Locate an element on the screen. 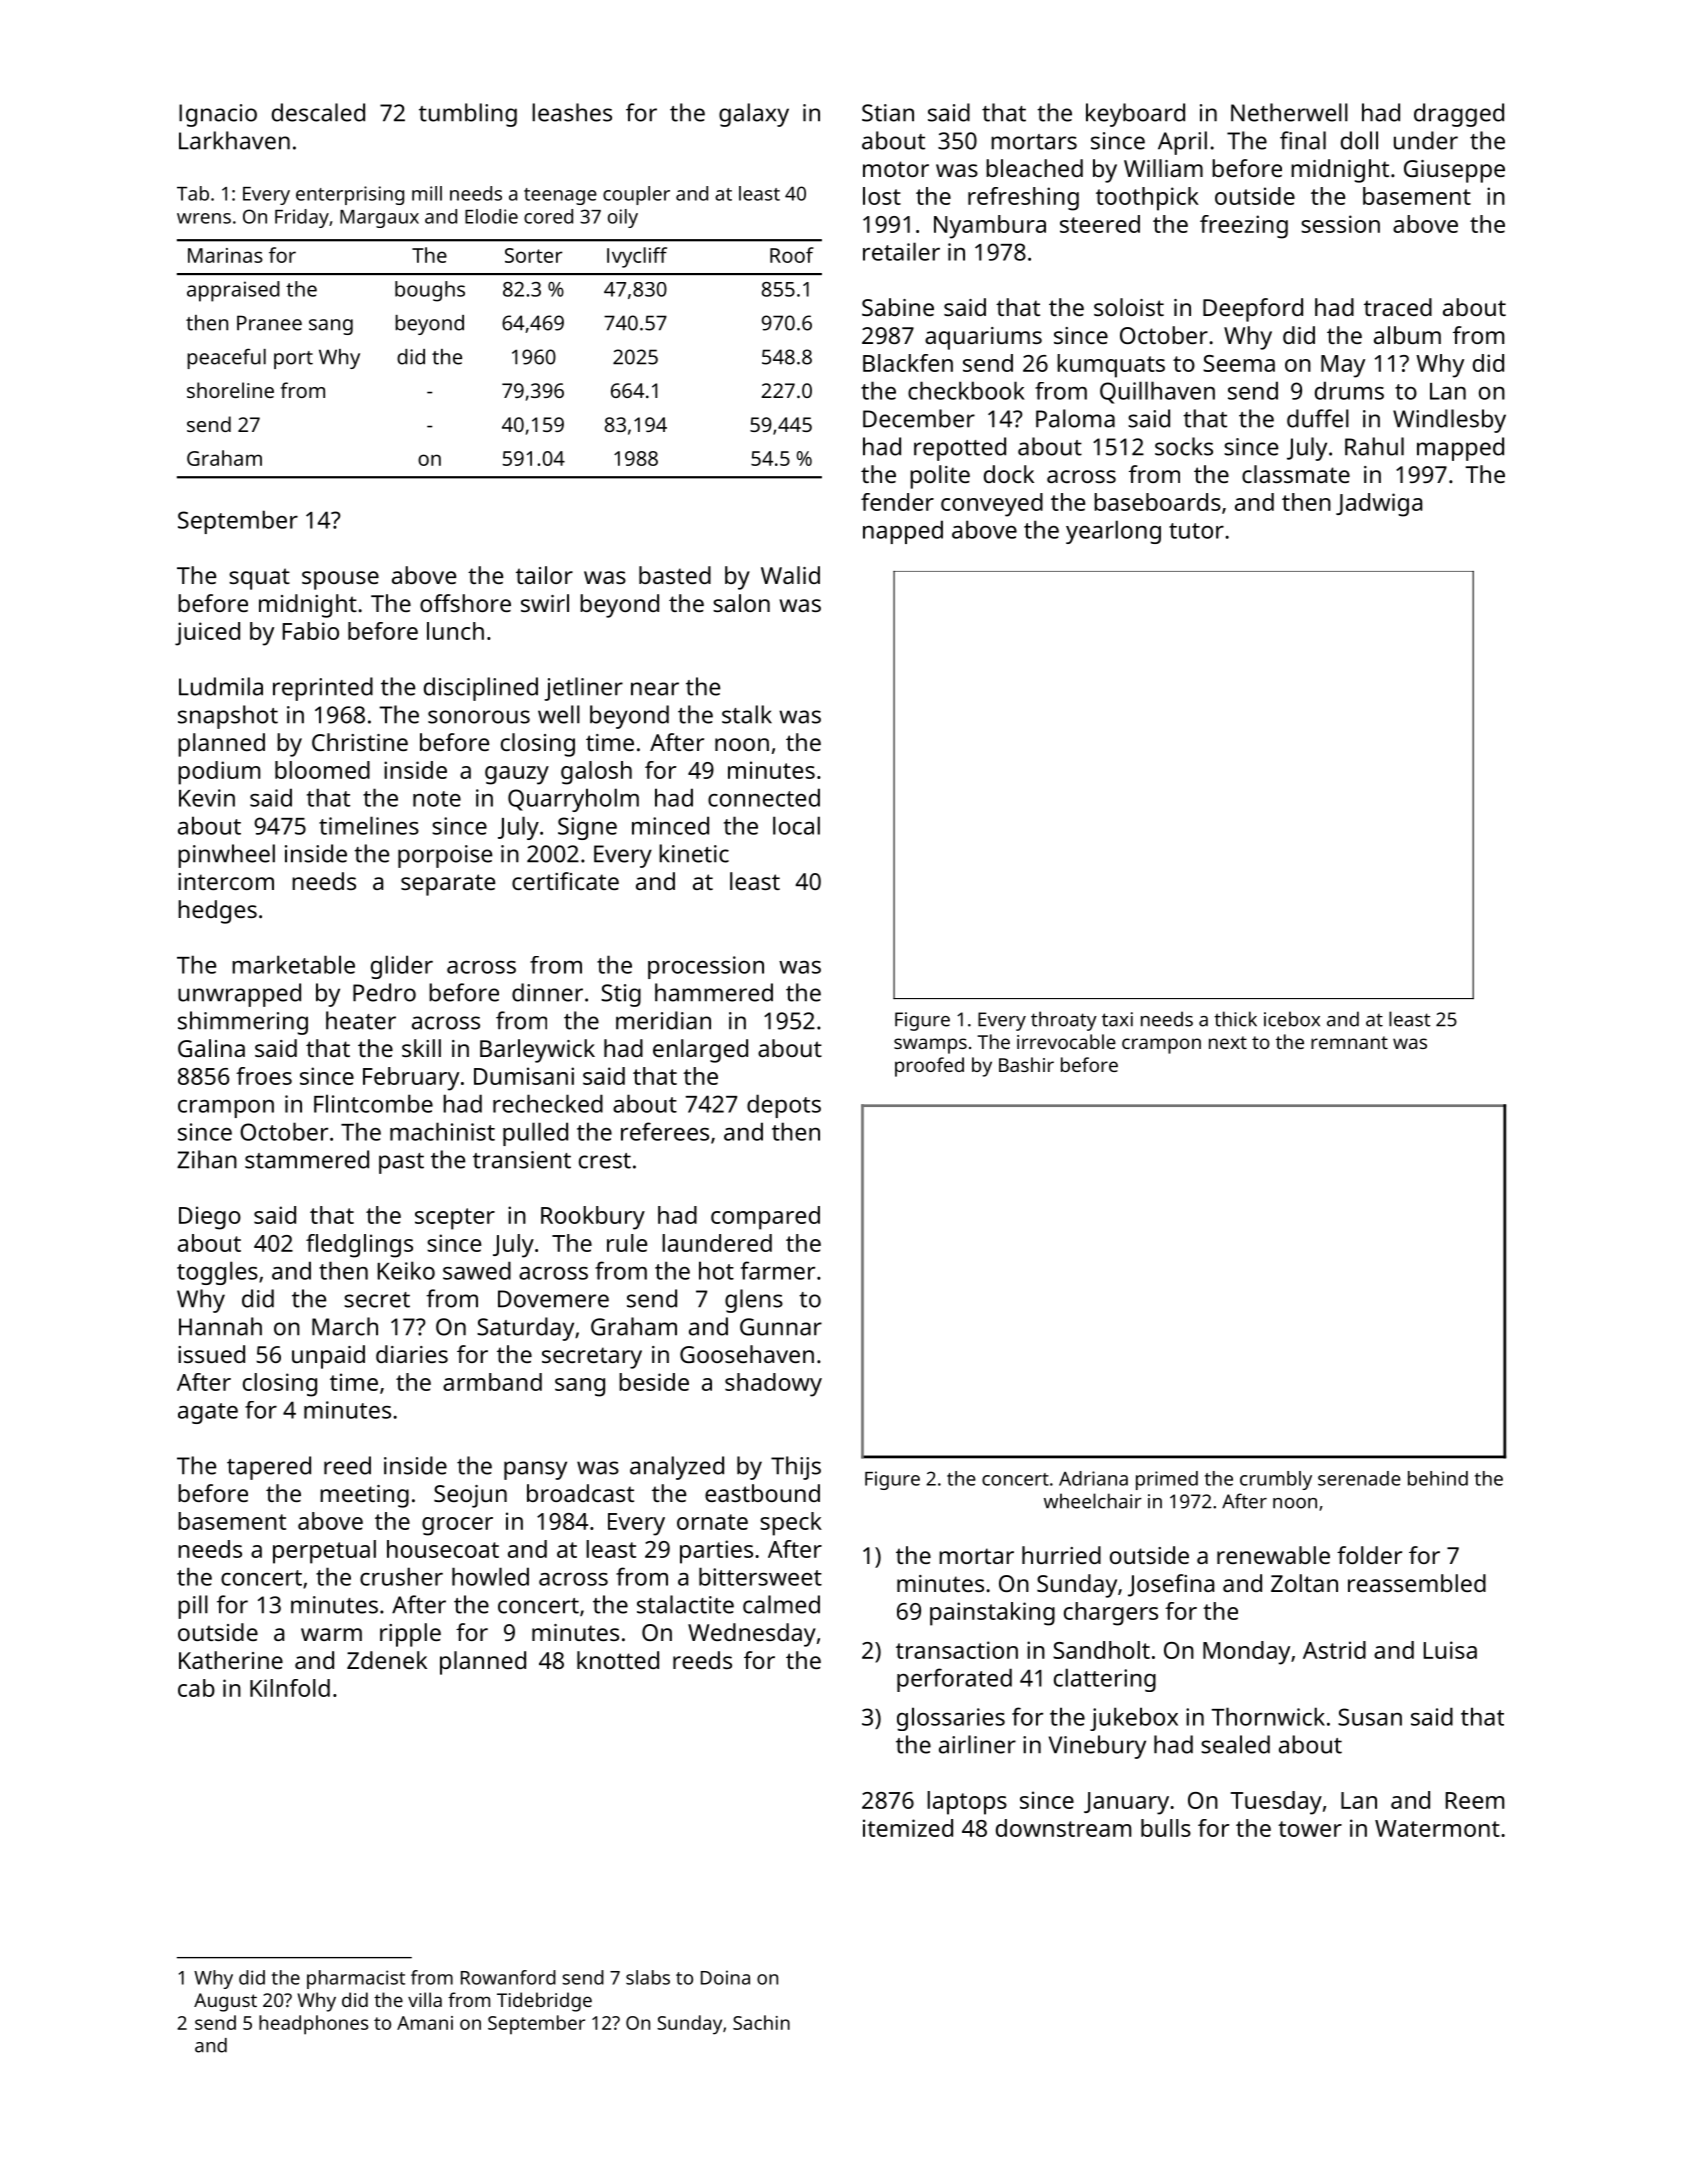  hedges is located at coordinates (217, 912).
